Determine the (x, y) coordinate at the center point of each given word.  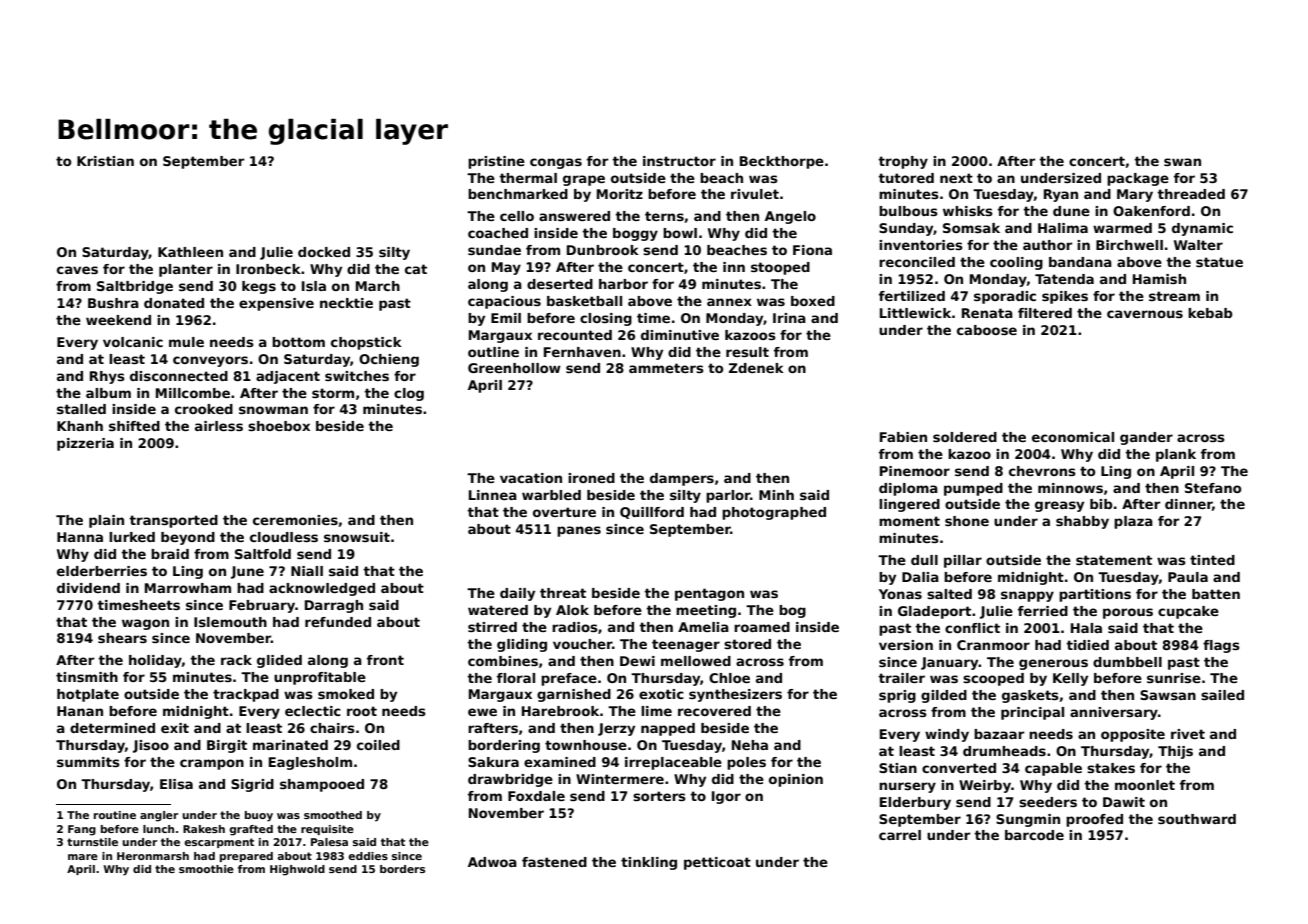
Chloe (729, 678)
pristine (496, 162)
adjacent (288, 377)
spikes (1065, 297)
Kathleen (190, 252)
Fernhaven (582, 352)
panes (579, 531)
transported (173, 521)
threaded (1191, 194)
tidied (1087, 645)
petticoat (717, 863)
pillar (963, 561)
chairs (332, 728)
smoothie (206, 869)
